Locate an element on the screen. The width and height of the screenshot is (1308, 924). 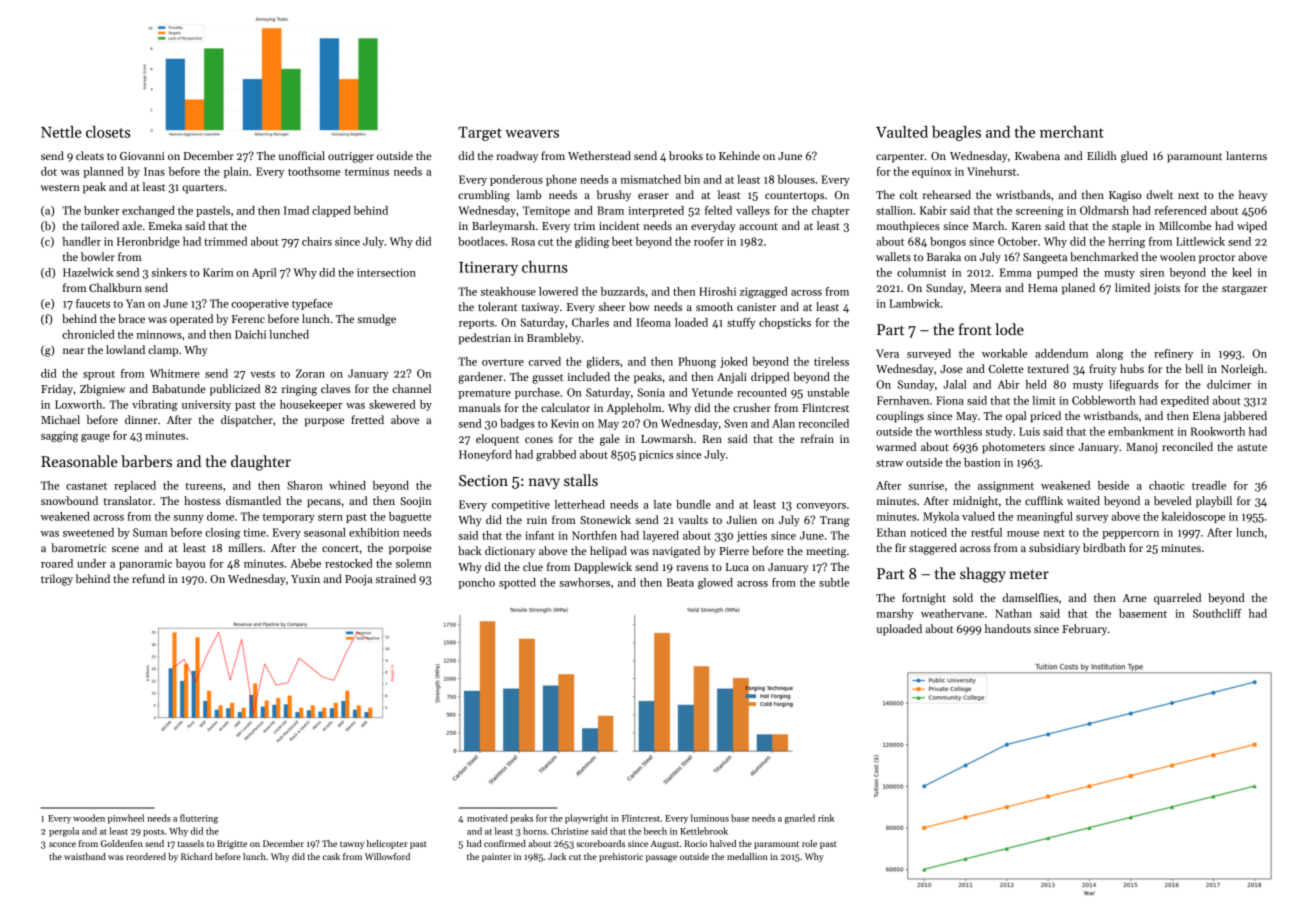
pinwheel is located at coordinates (126, 819).
